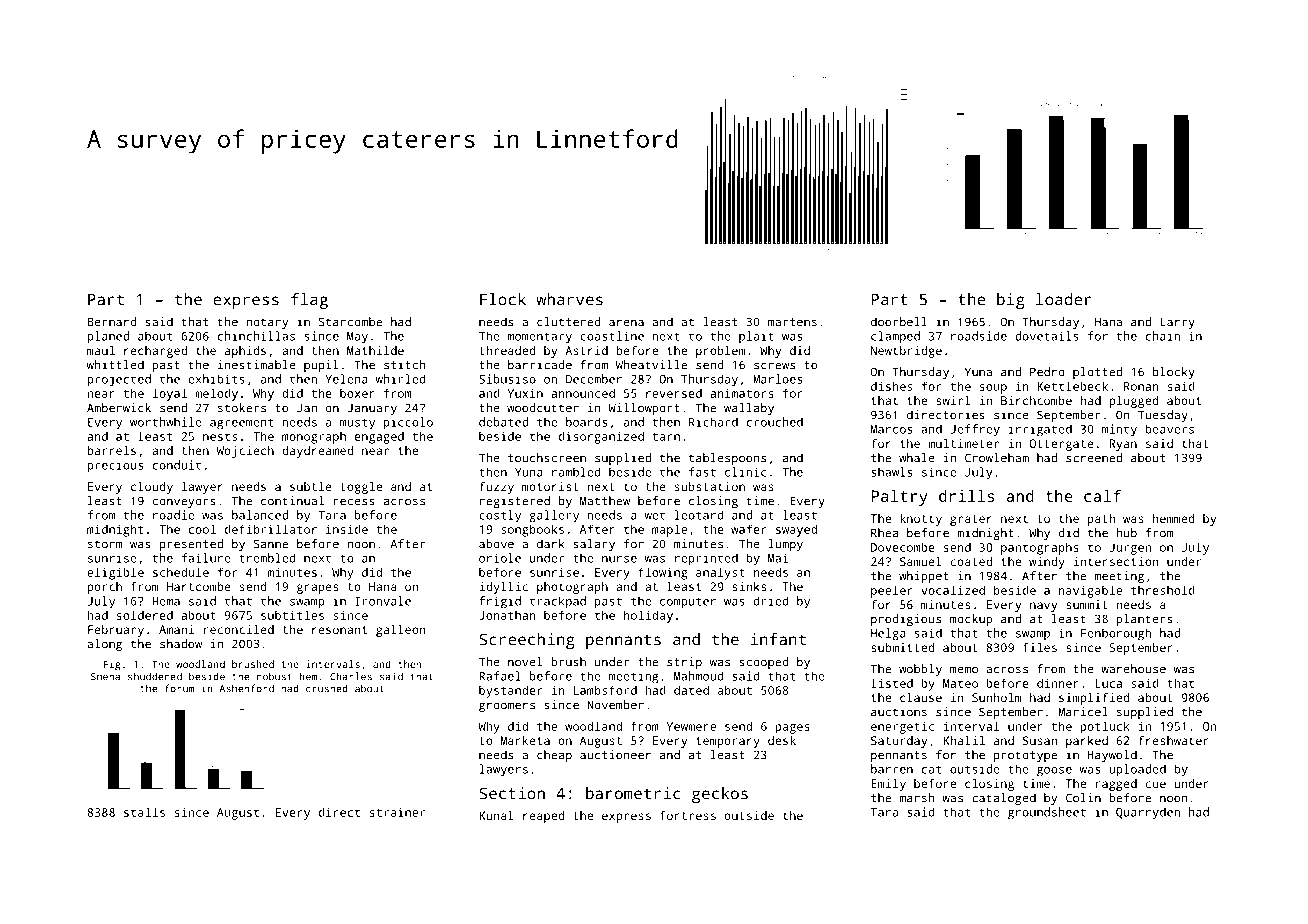 The image size is (1308, 924). Describe the element at coordinates (644, 409) in the image. I see `Willowport` at that location.
